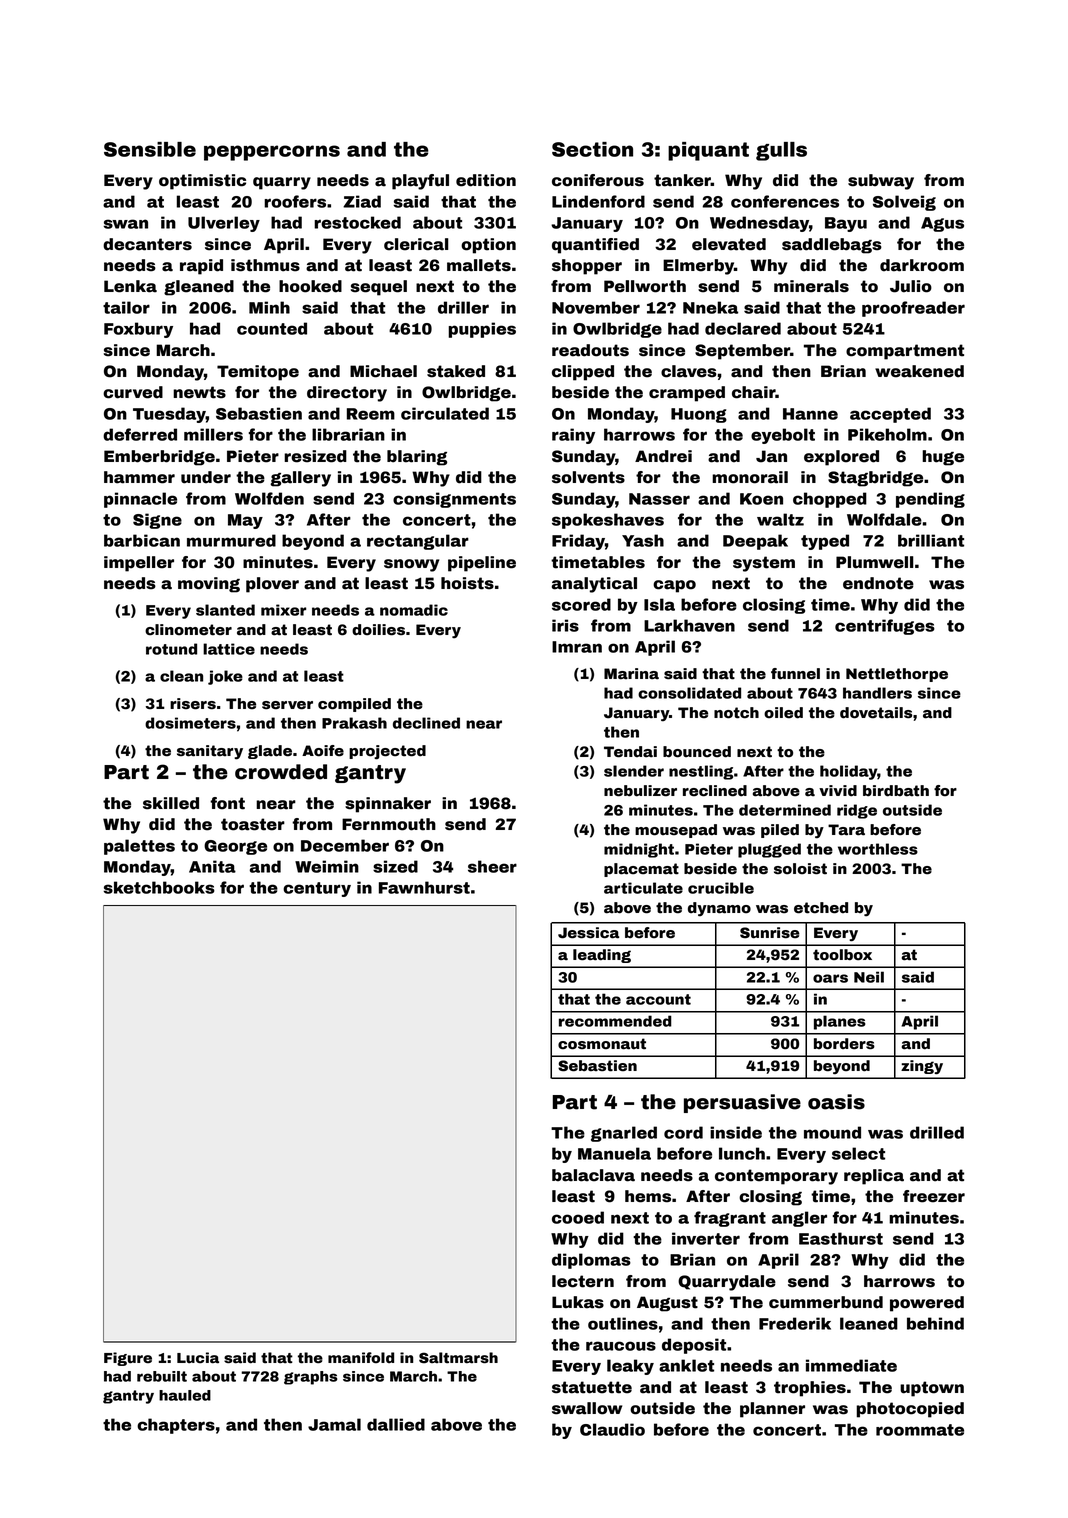  Describe the element at coordinates (781, 151) in the page. I see `gulls` at that location.
